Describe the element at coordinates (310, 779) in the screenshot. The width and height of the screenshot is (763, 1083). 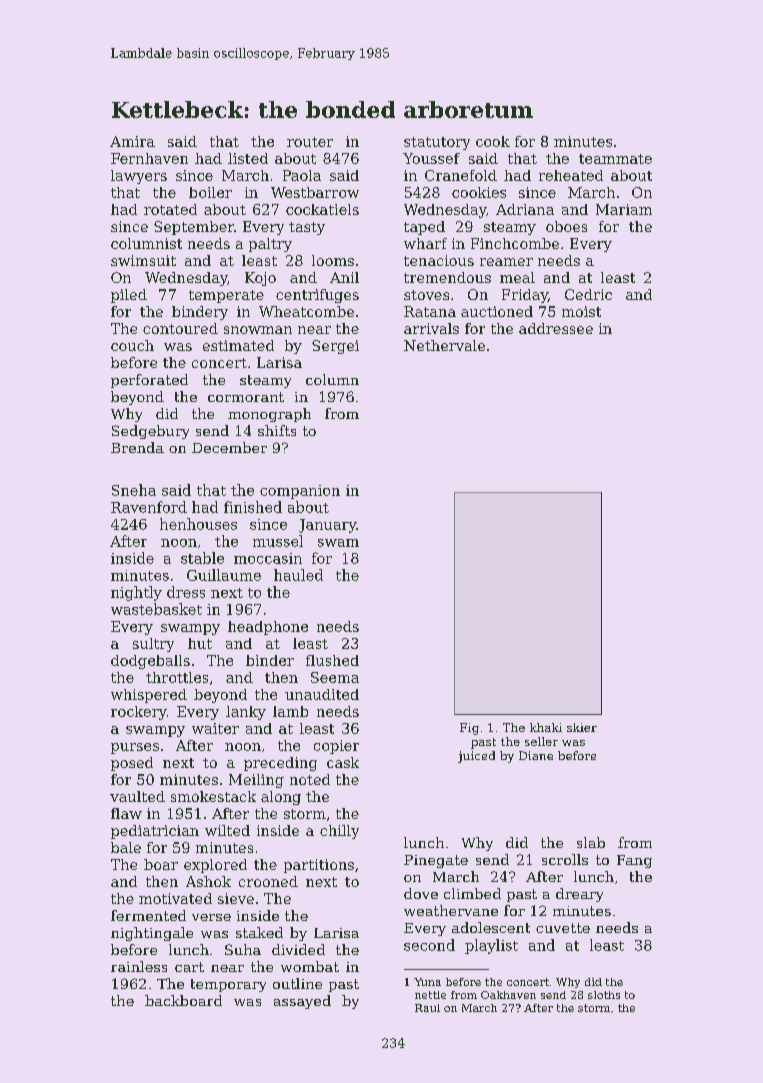
I see `noted` at that location.
